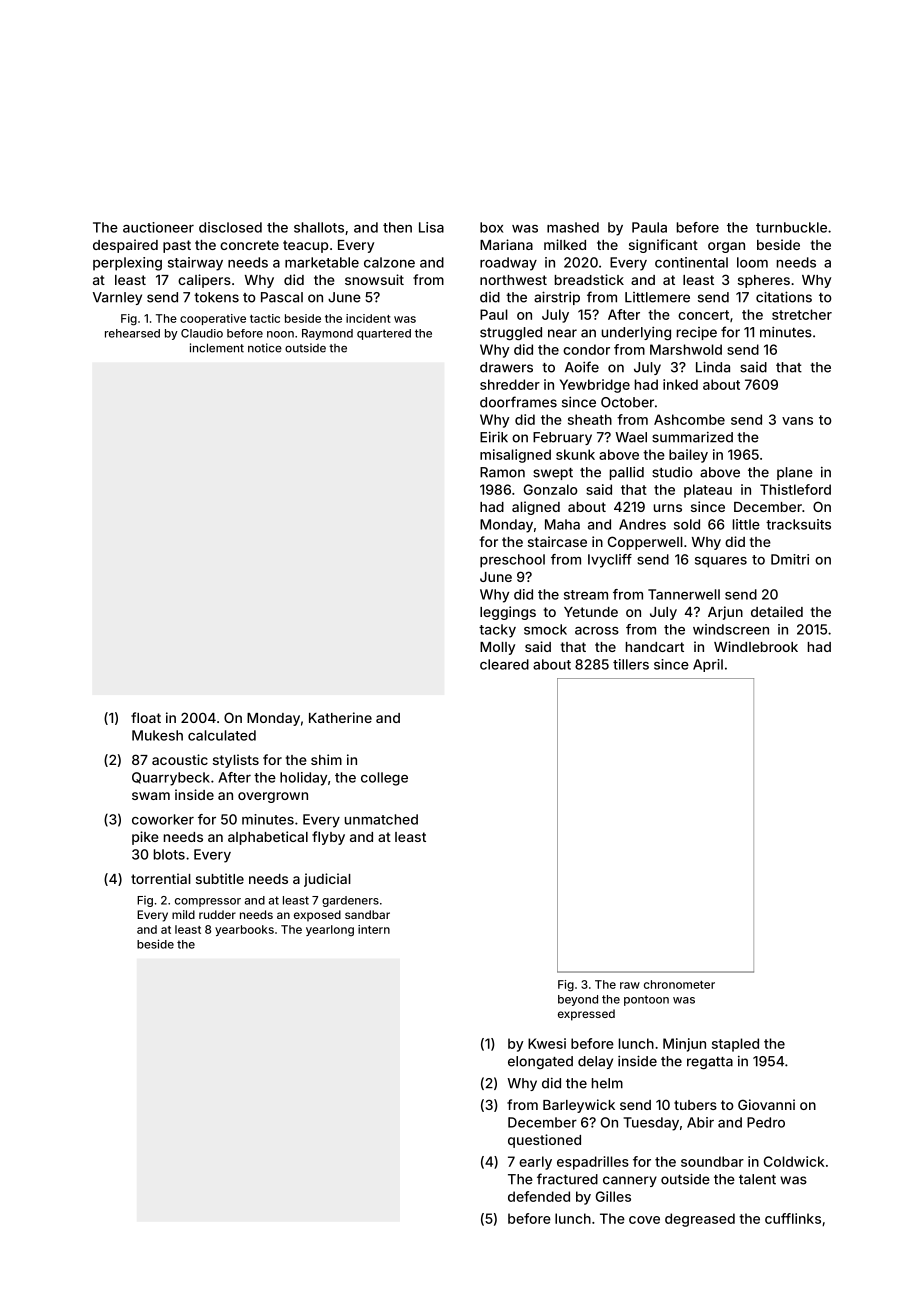  Describe the element at coordinates (791, 227) in the screenshot. I see `turnbuckle` at that location.
